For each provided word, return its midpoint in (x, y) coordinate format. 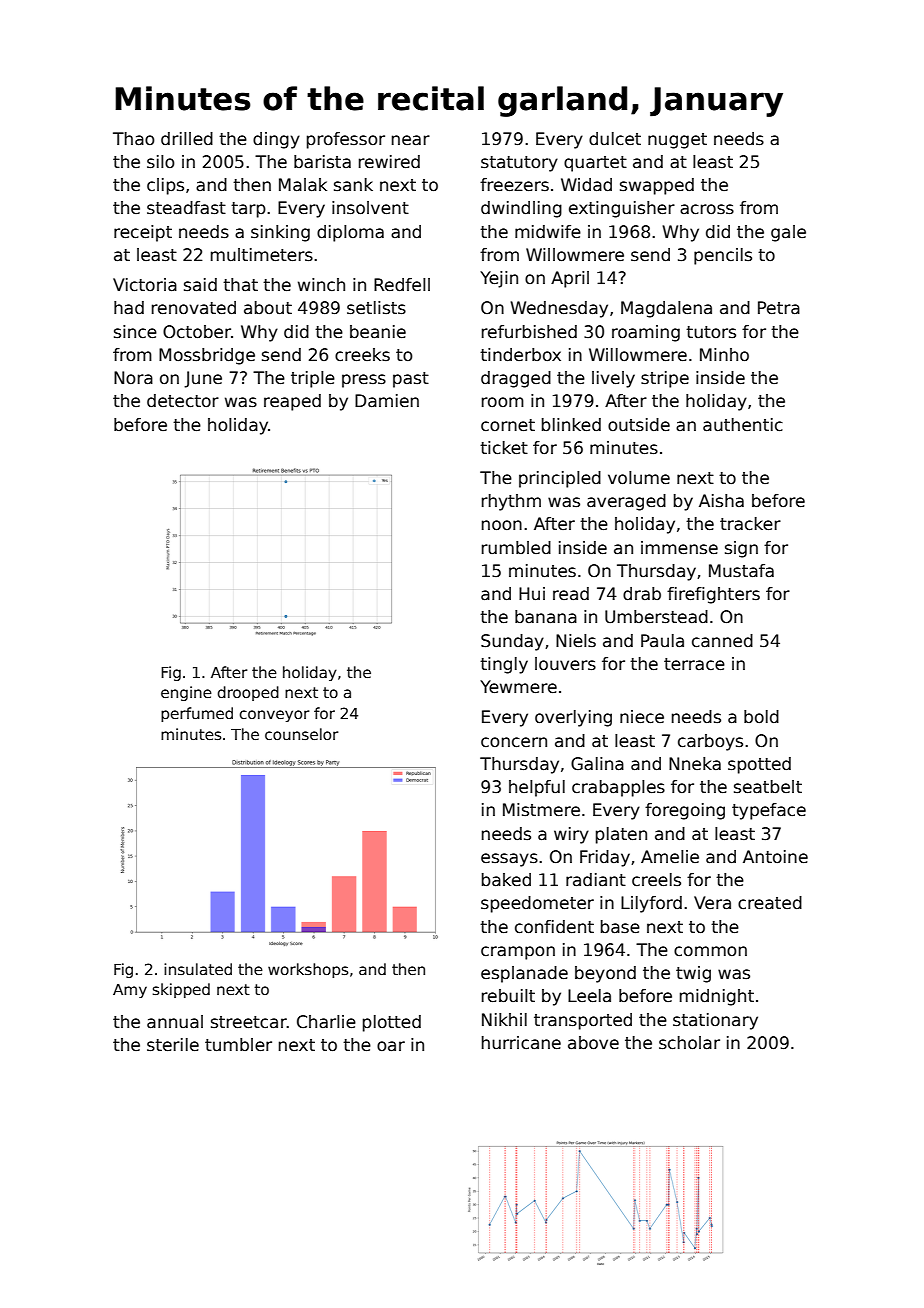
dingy (276, 140)
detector (183, 401)
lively (613, 379)
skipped (181, 990)
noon (502, 525)
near (411, 140)
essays (509, 860)
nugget (677, 141)
